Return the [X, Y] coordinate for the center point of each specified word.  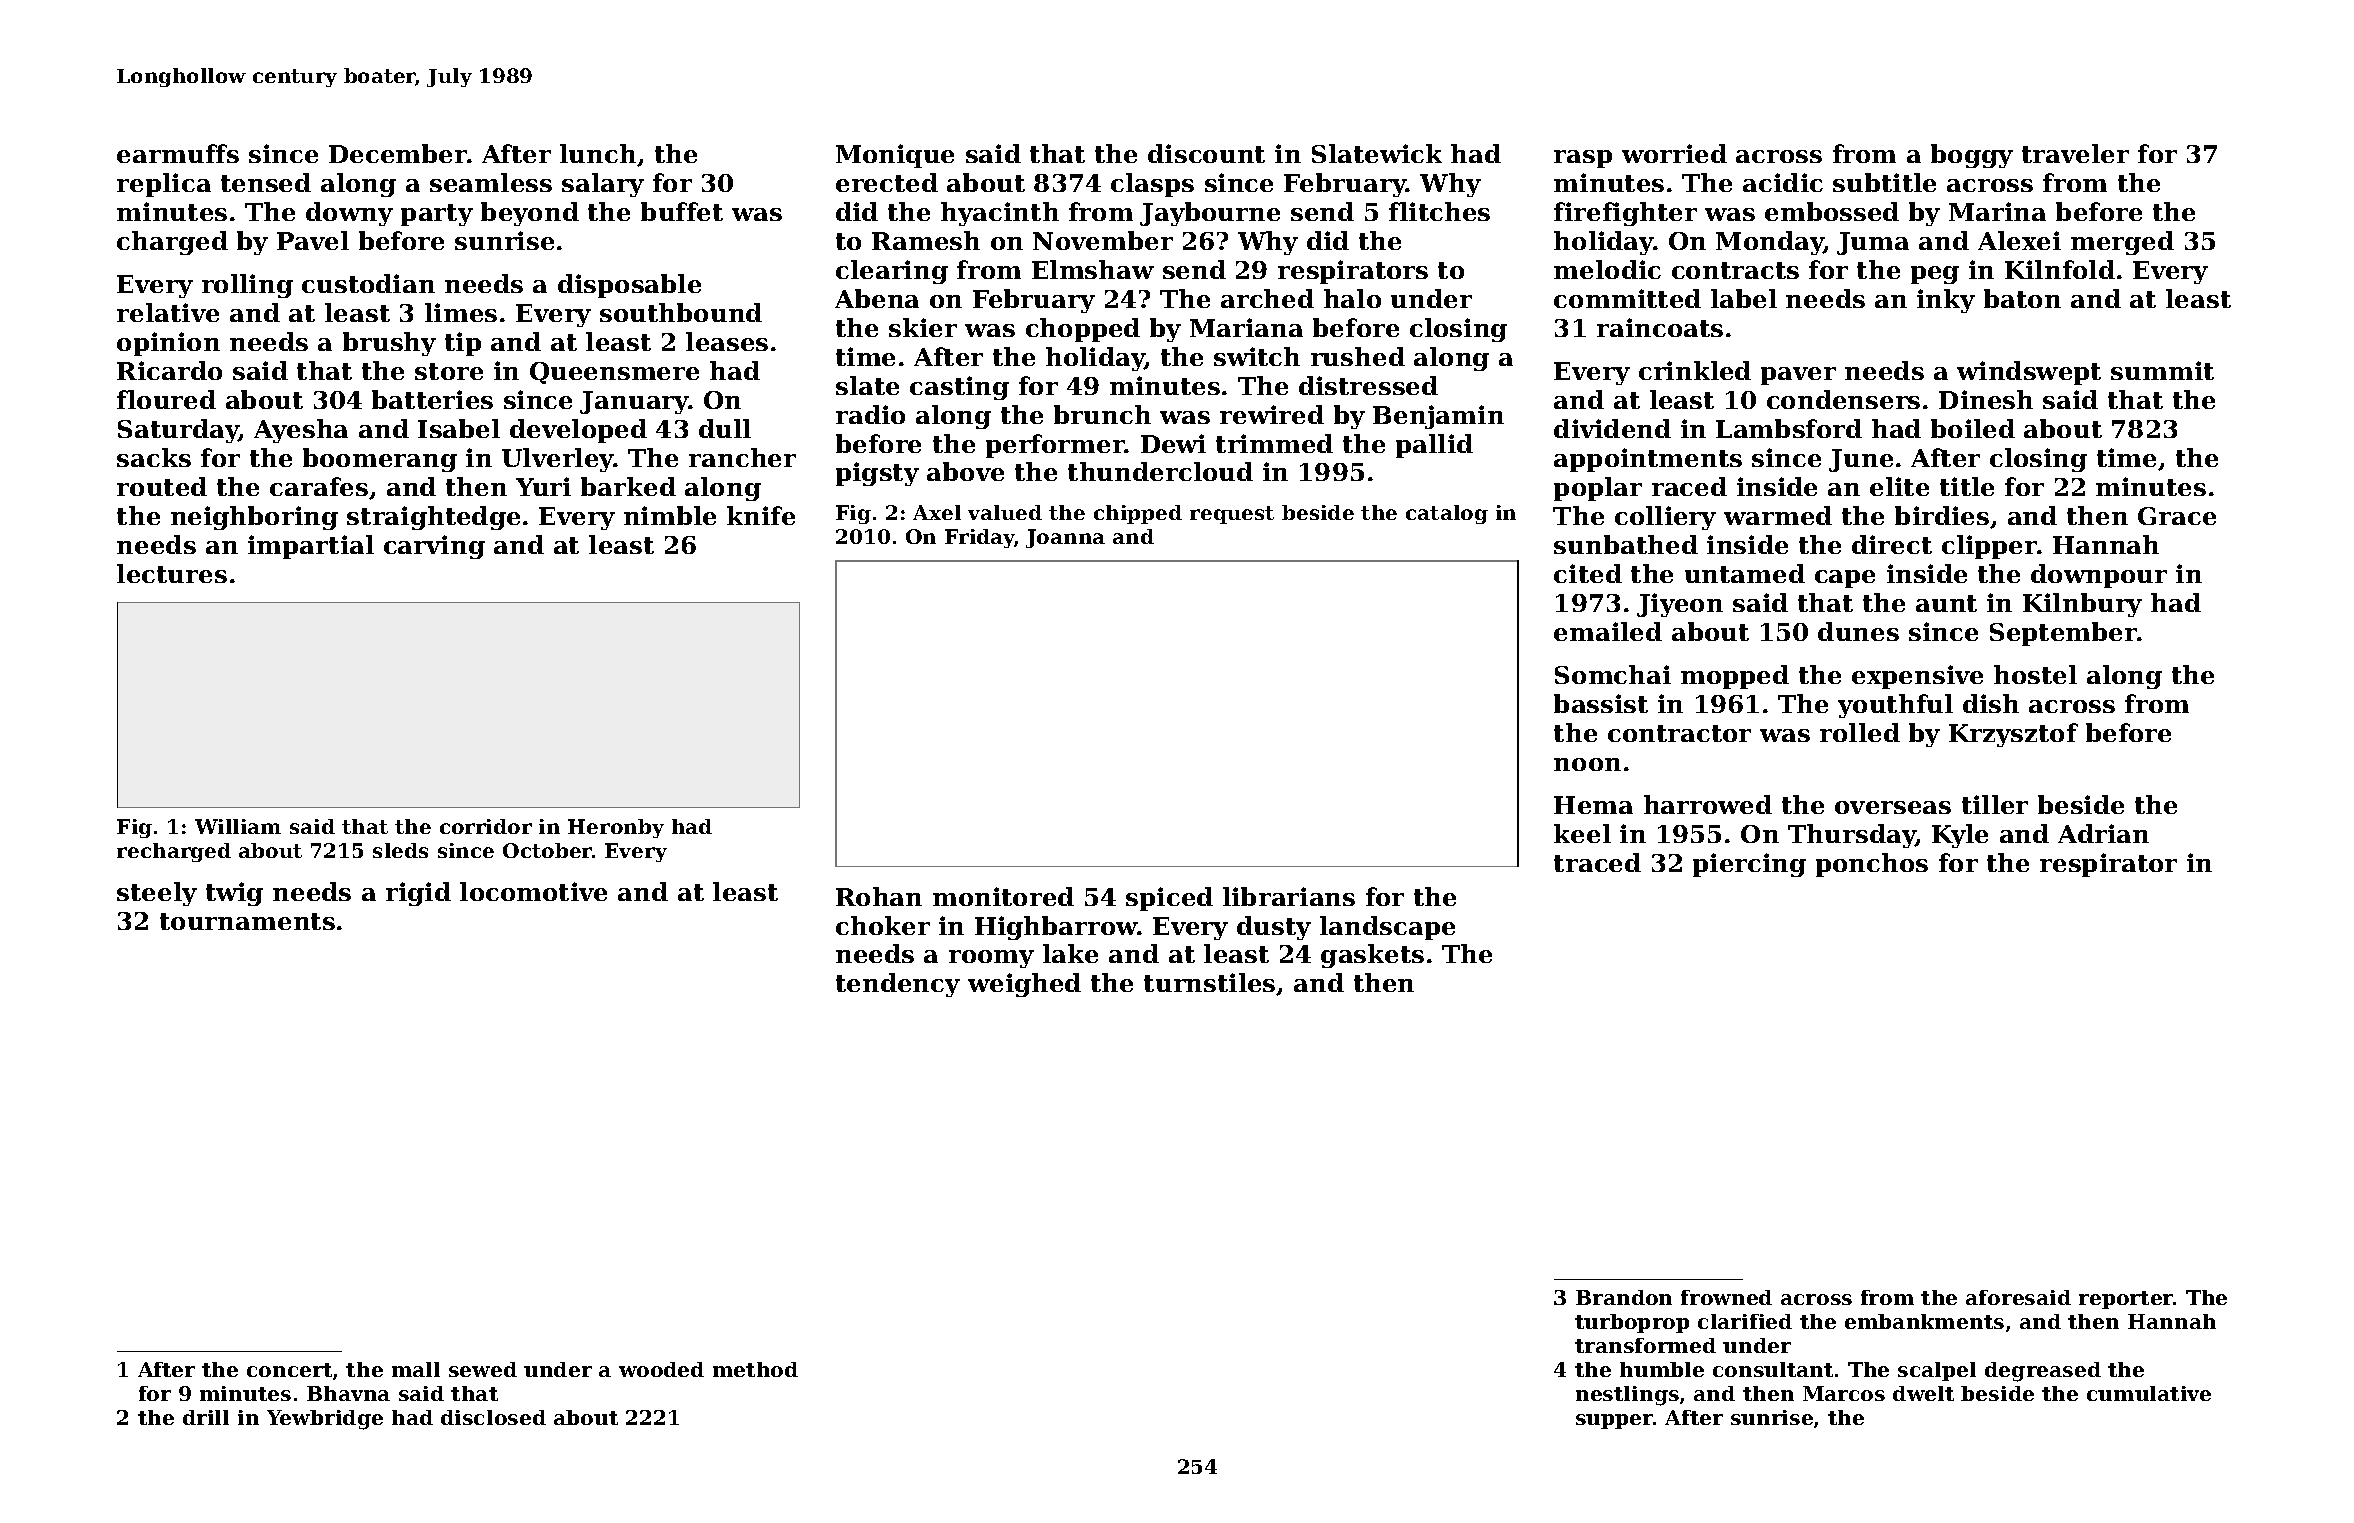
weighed [1024, 985]
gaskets [1372, 956]
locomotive [533, 891]
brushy [389, 344]
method [755, 1369]
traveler [2075, 153]
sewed [483, 1369]
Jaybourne [1210, 214]
